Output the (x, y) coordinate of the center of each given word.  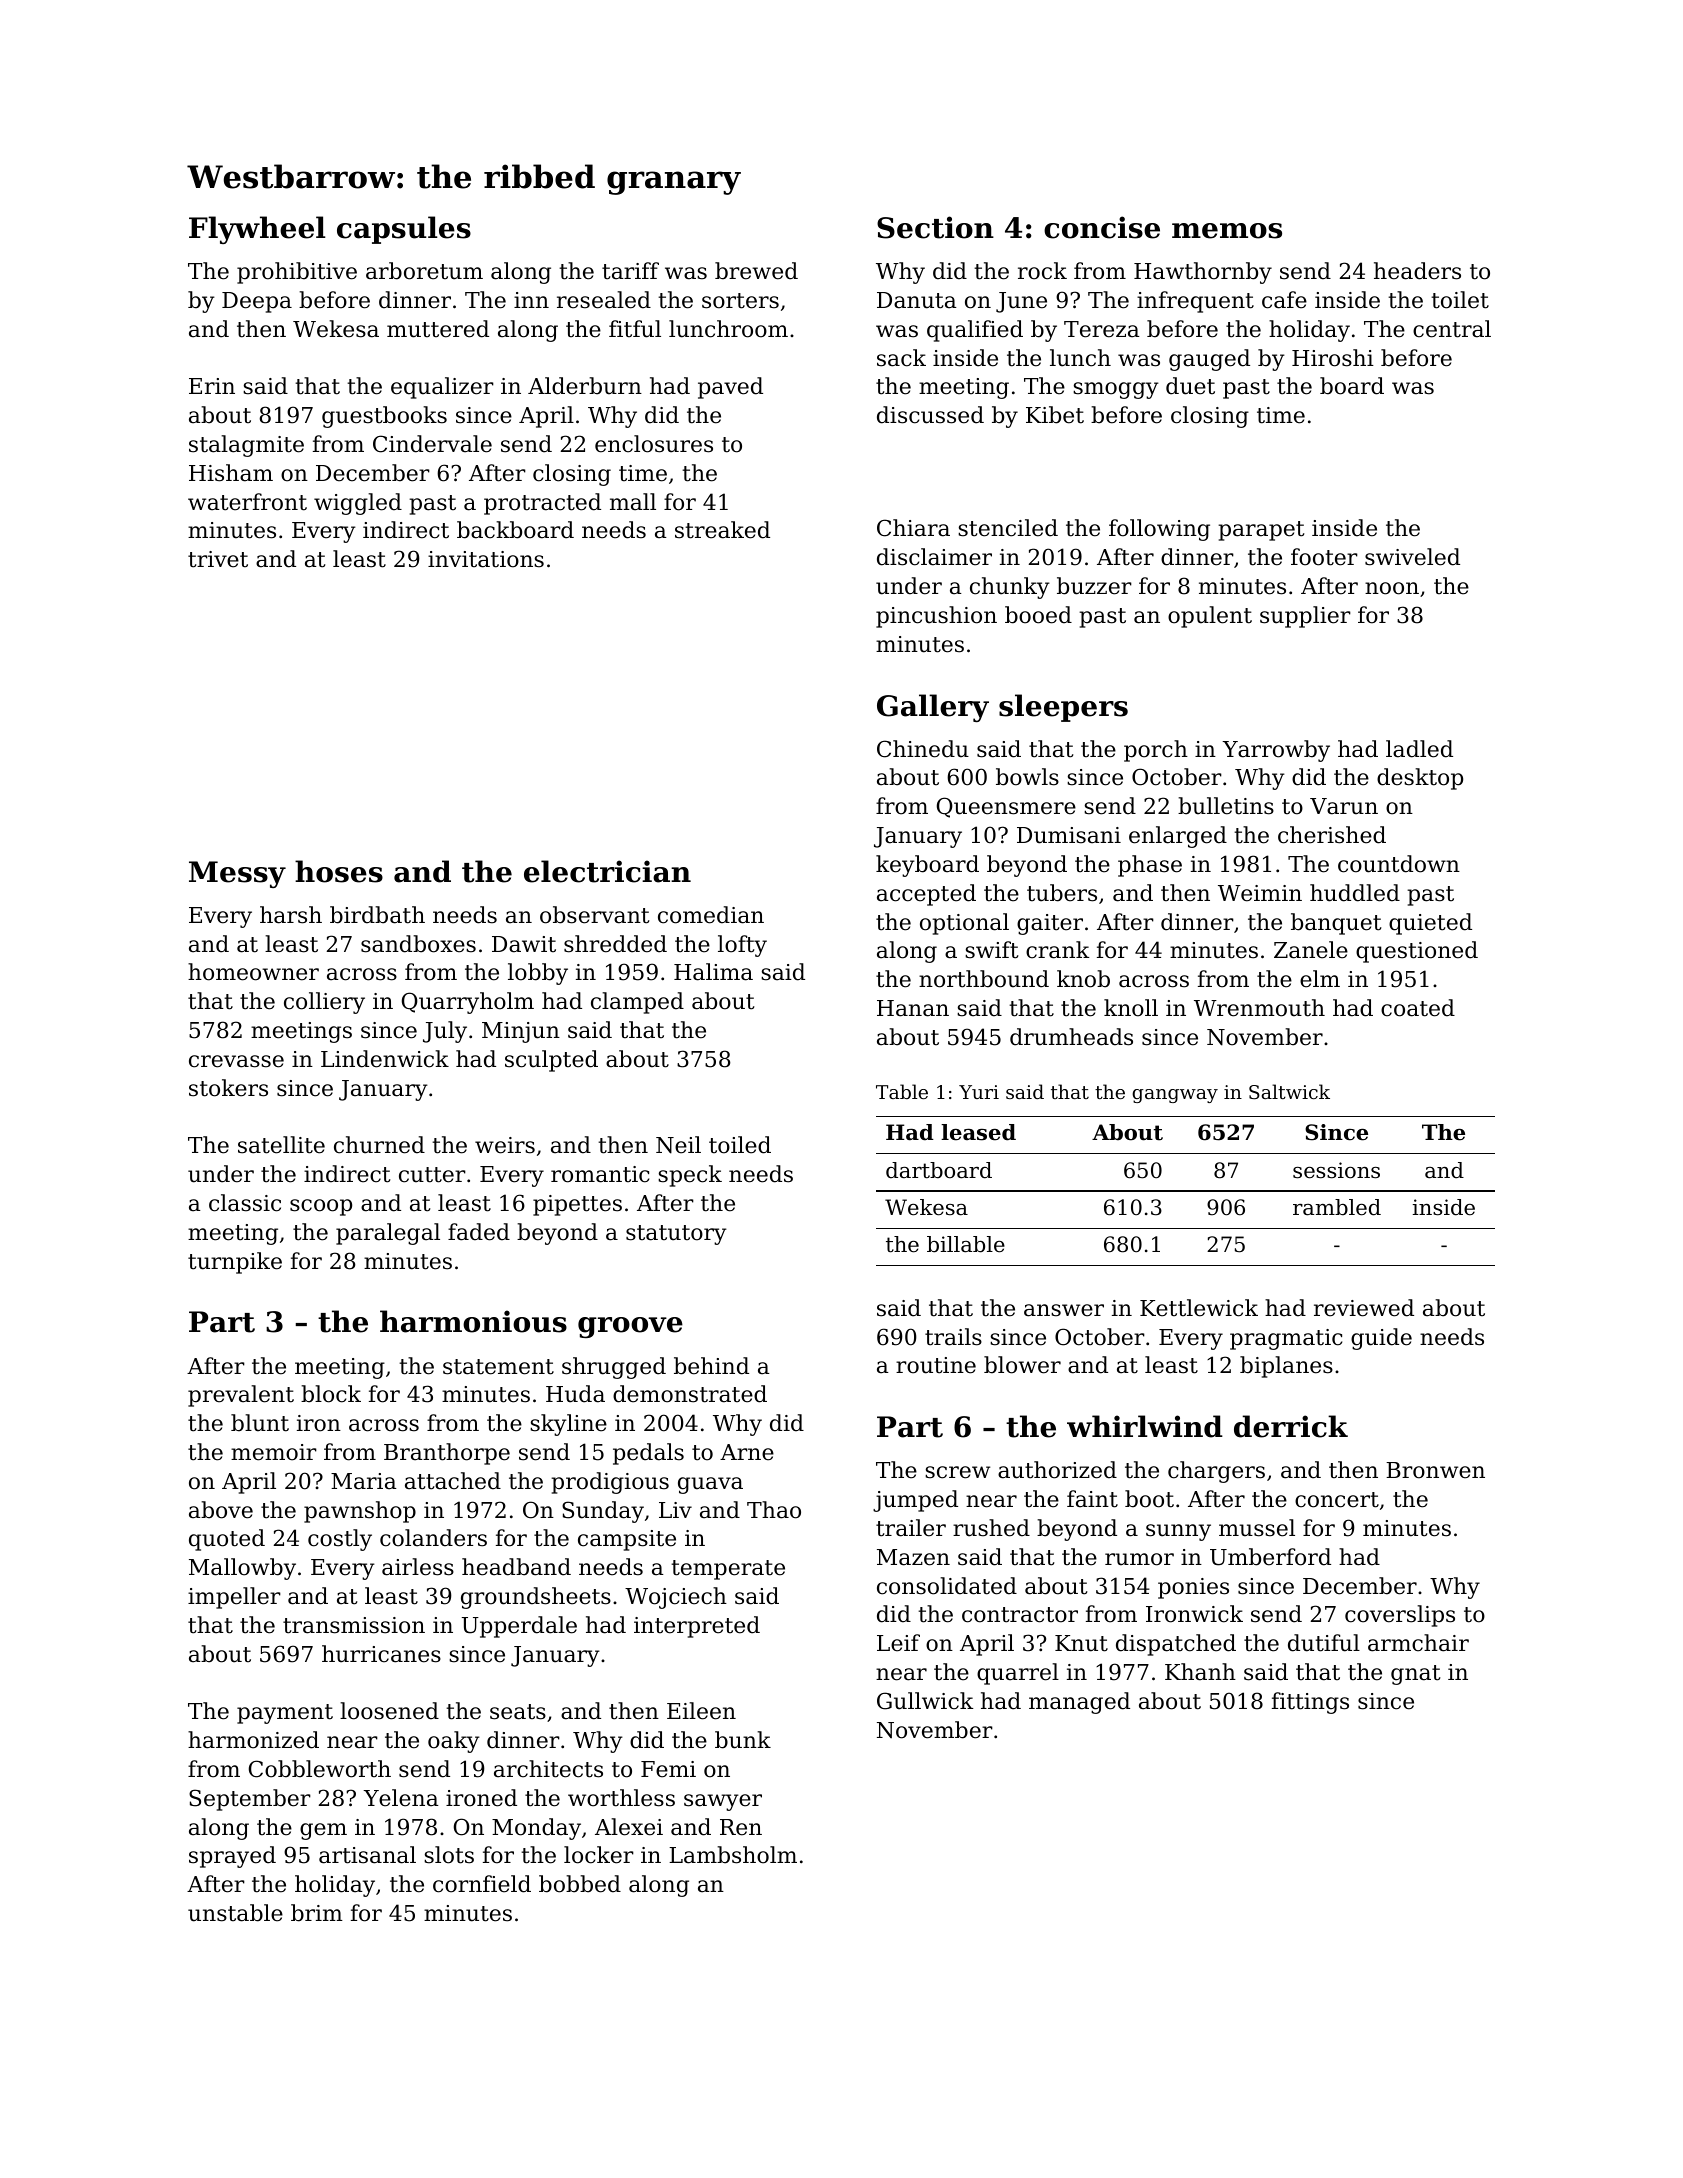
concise (1102, 227)
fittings (1310, 1703)
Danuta (917, 300)
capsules (404, 230)
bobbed (580, 1884)
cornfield (482, 1884)
